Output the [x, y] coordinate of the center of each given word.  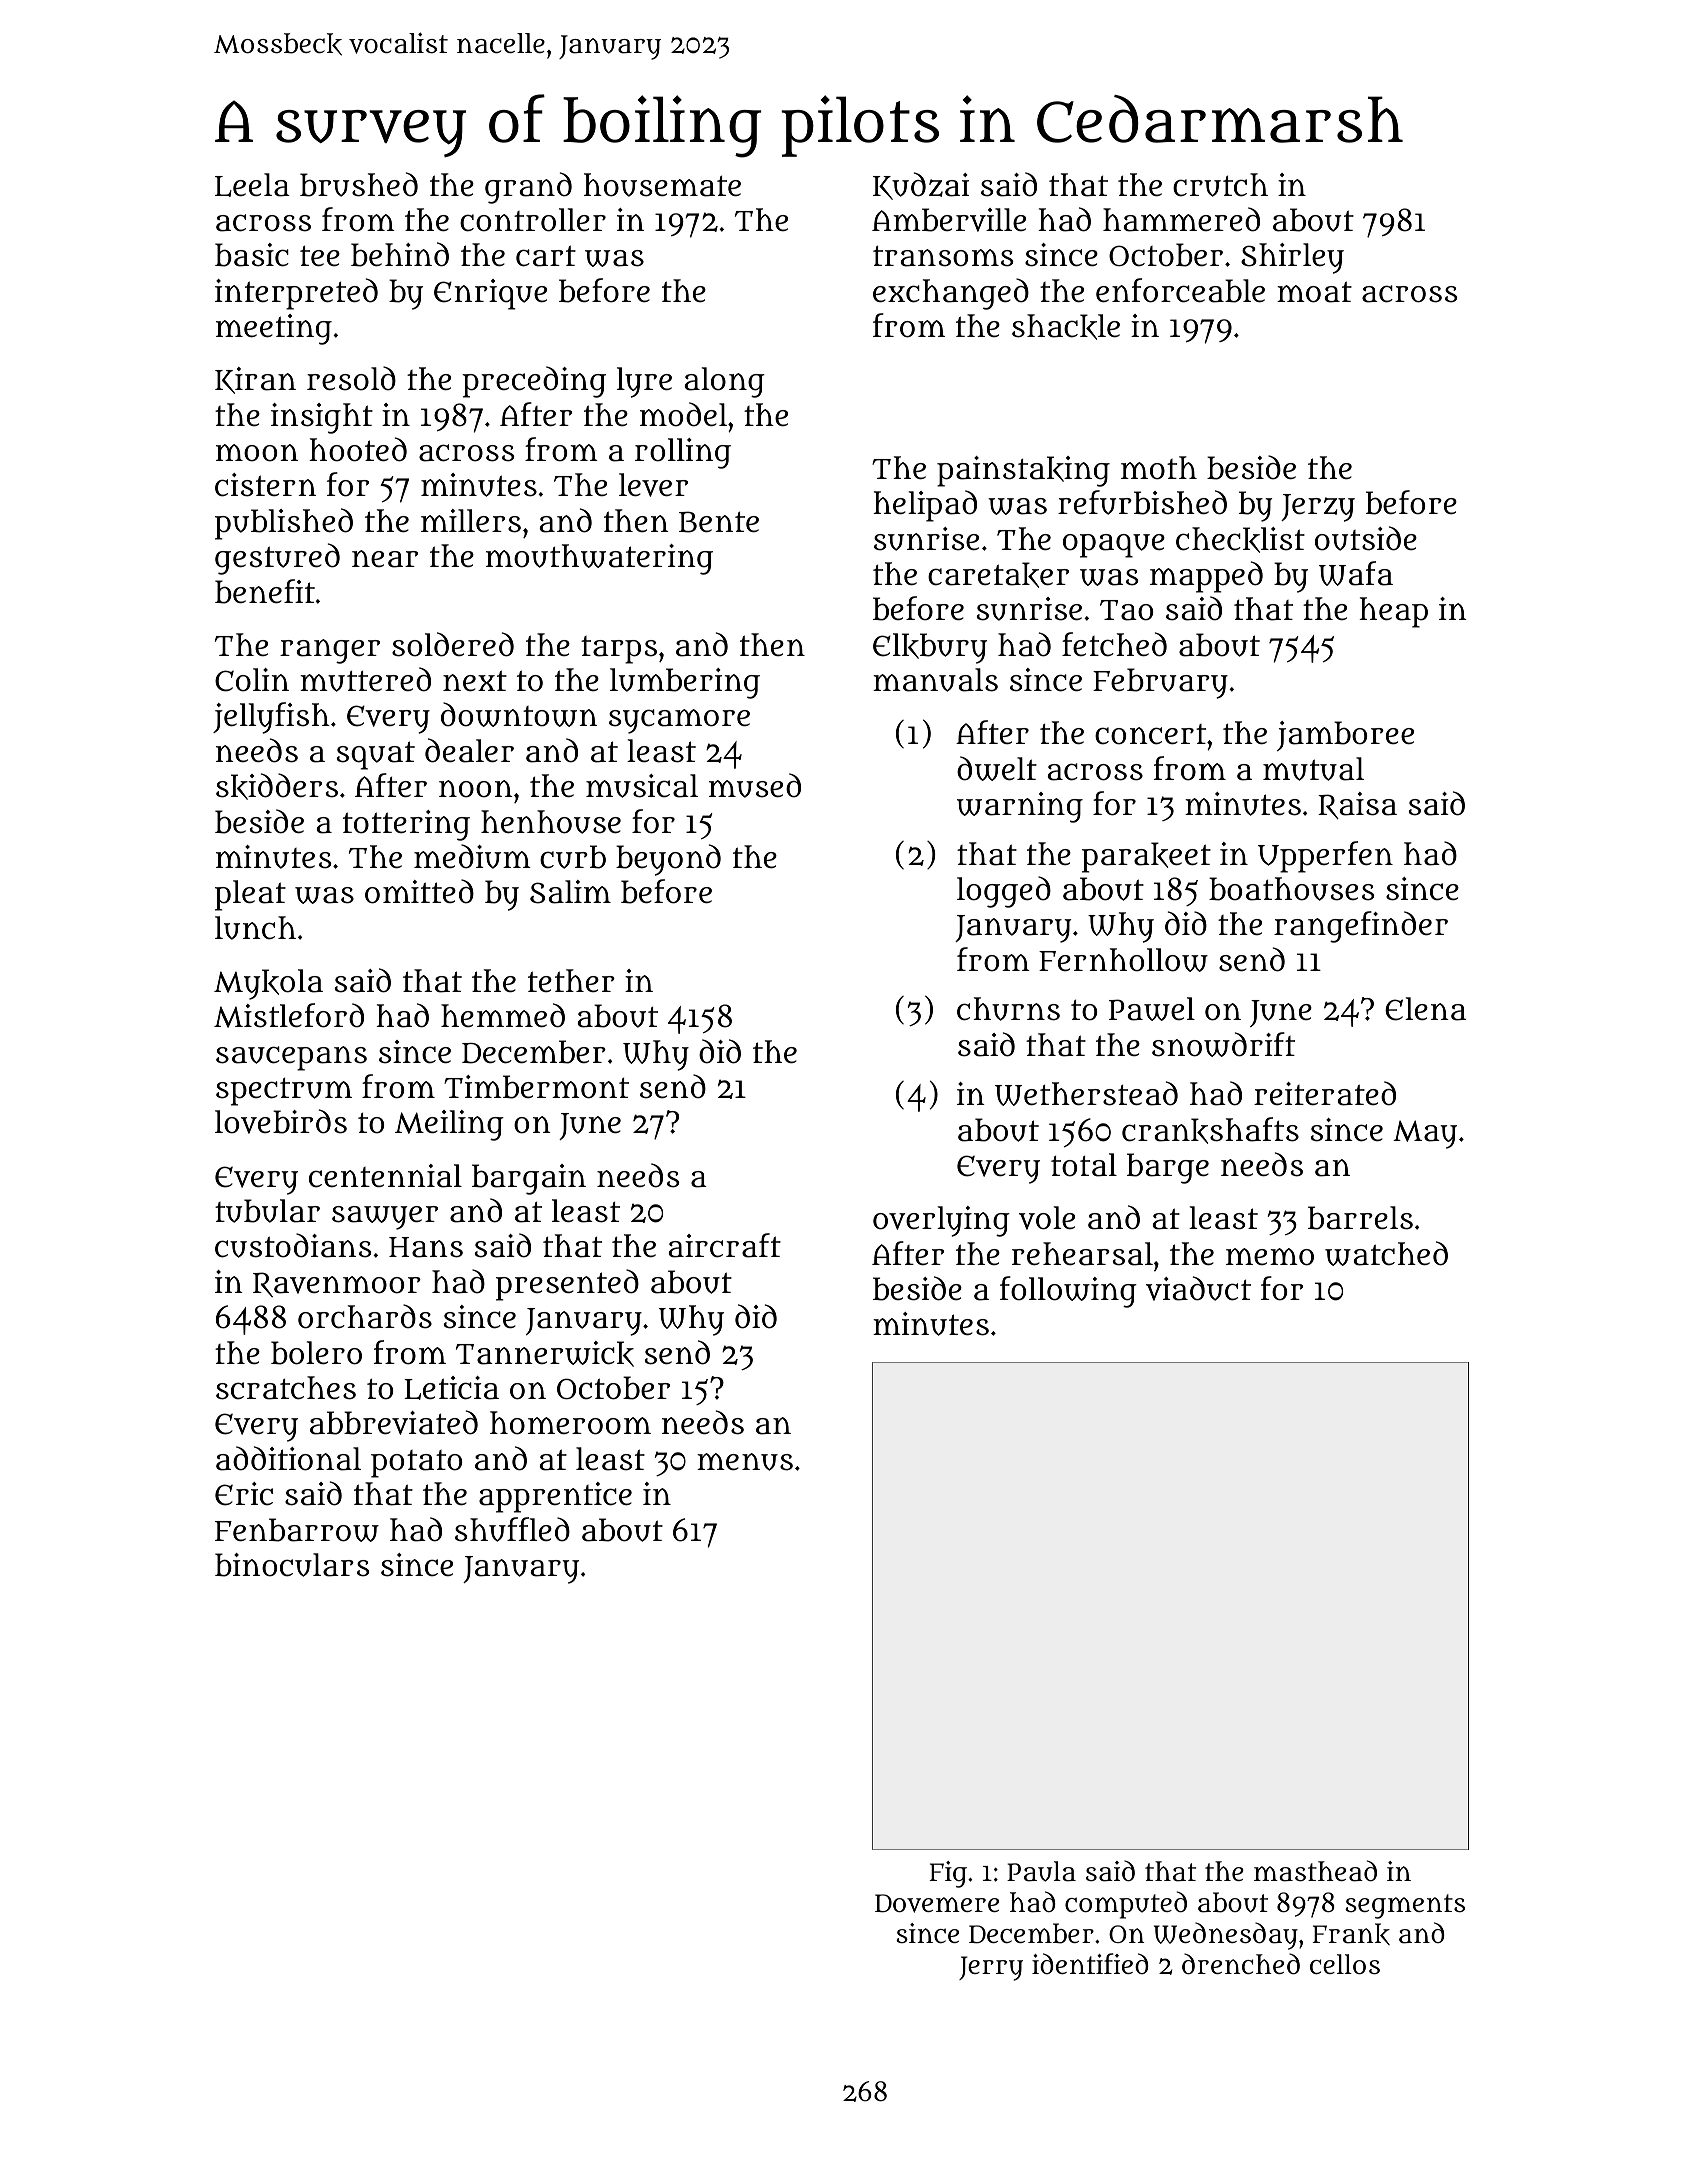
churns [1008, 1009]
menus [745, 1462]
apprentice [555, 1497]
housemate [662, 185]
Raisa [1357, 805]
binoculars [292, 1565]
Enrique [490, 294]
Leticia [451, 1388]
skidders [277, 786]
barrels [1360, 1218]
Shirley [1292, 258]
